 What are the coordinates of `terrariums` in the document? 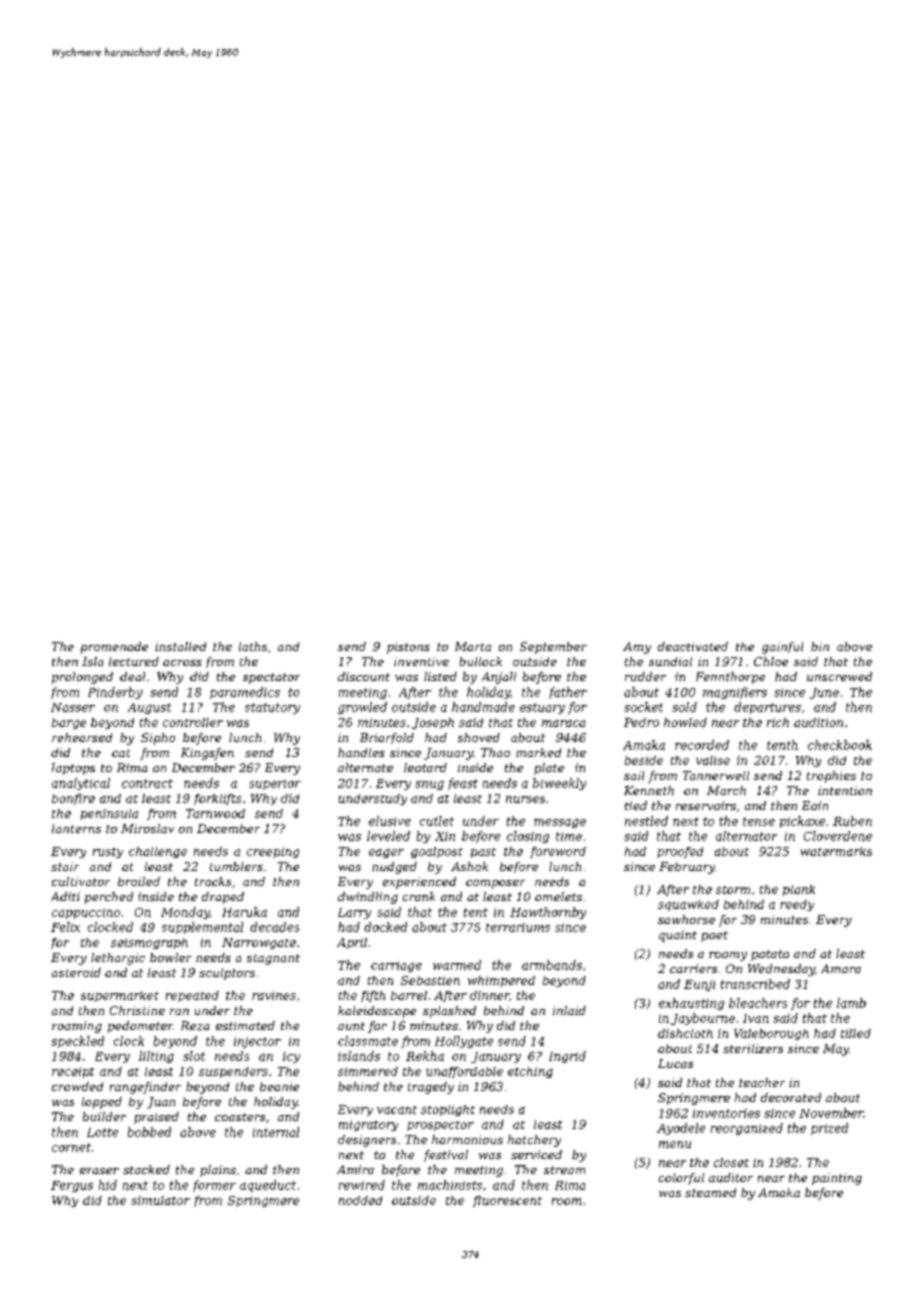 It's located at (518, 927).
